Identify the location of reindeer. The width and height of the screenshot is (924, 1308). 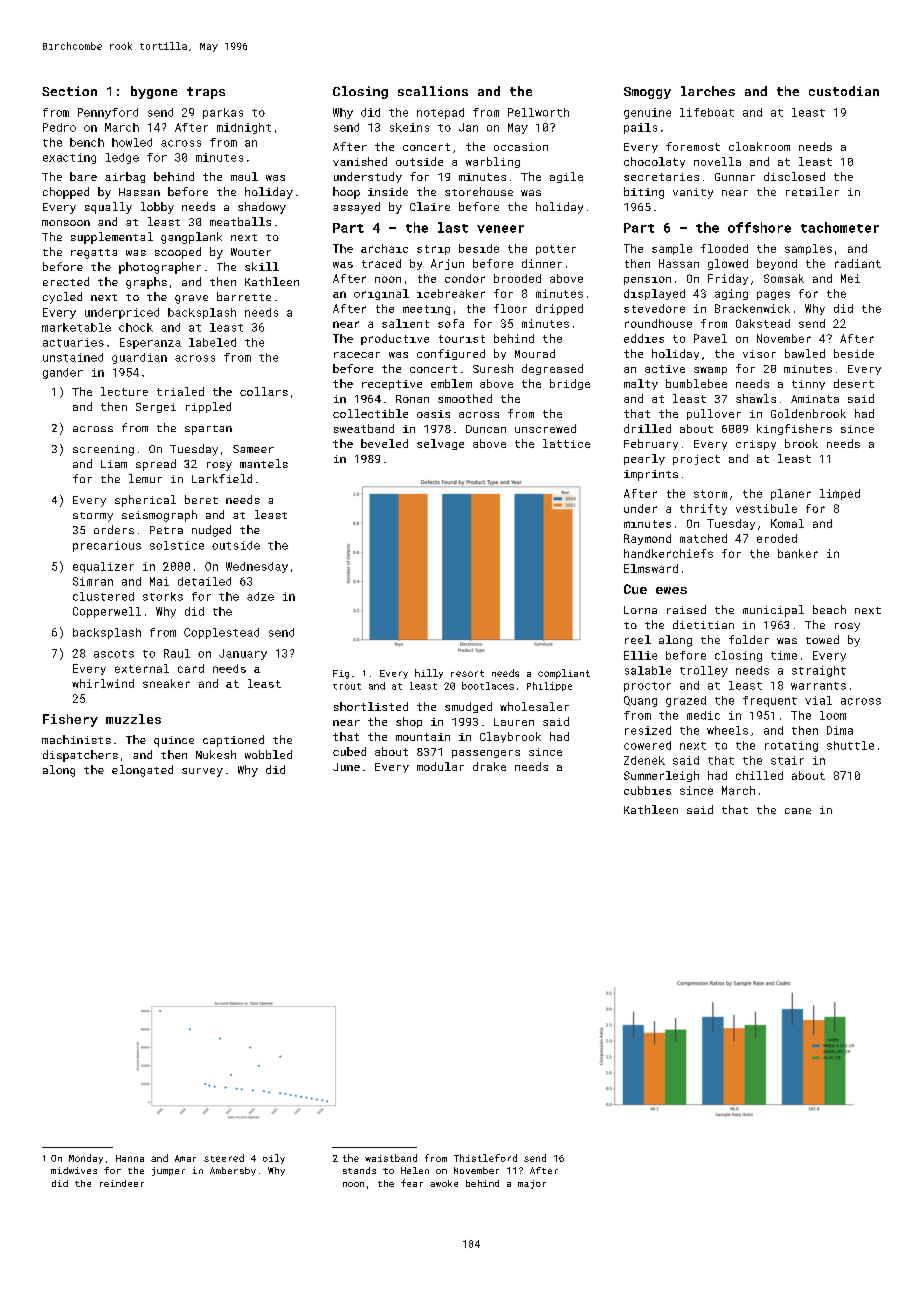
(122, 1183).
